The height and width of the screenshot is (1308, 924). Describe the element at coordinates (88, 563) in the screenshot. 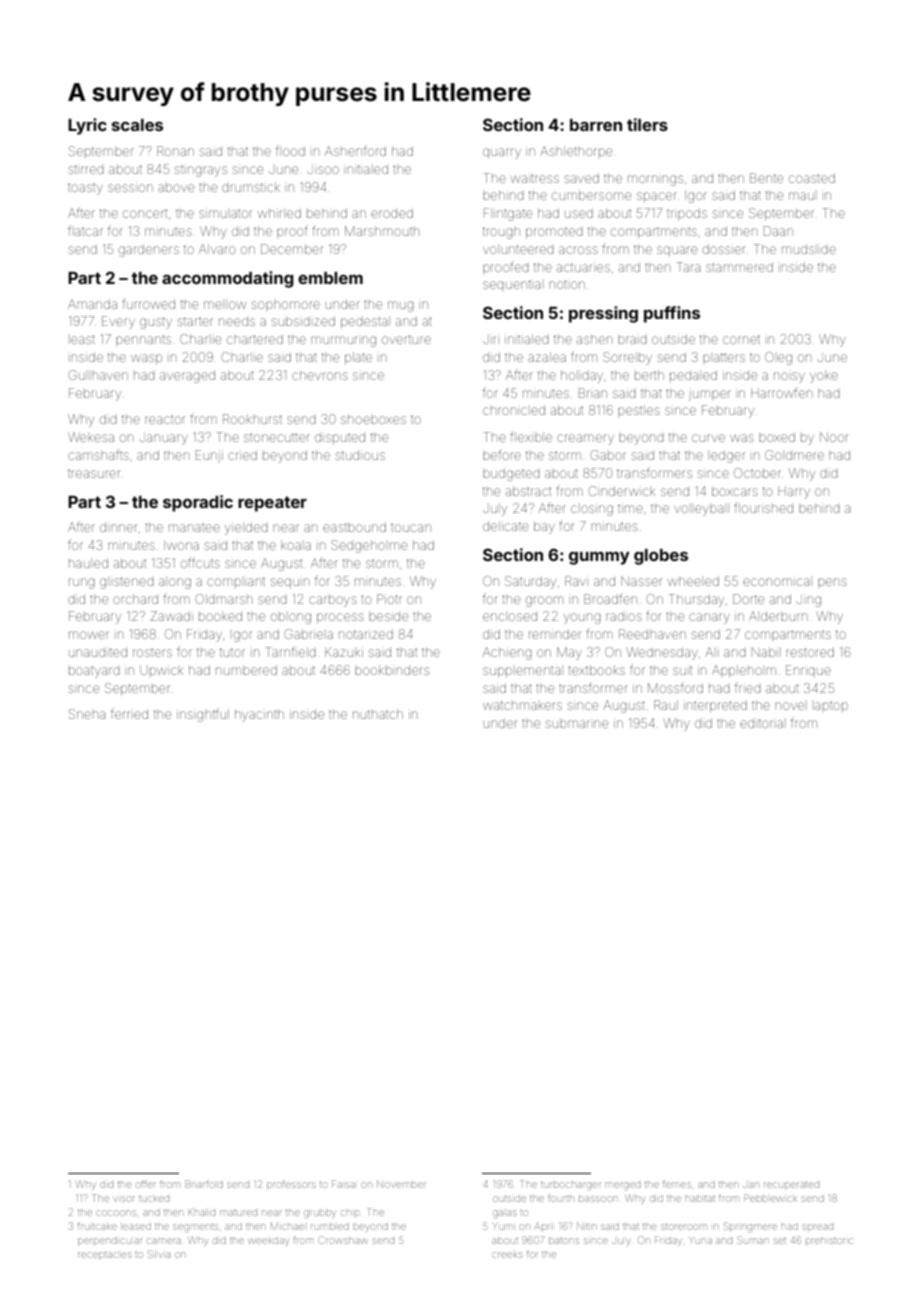

I see `hauled` at that location.
